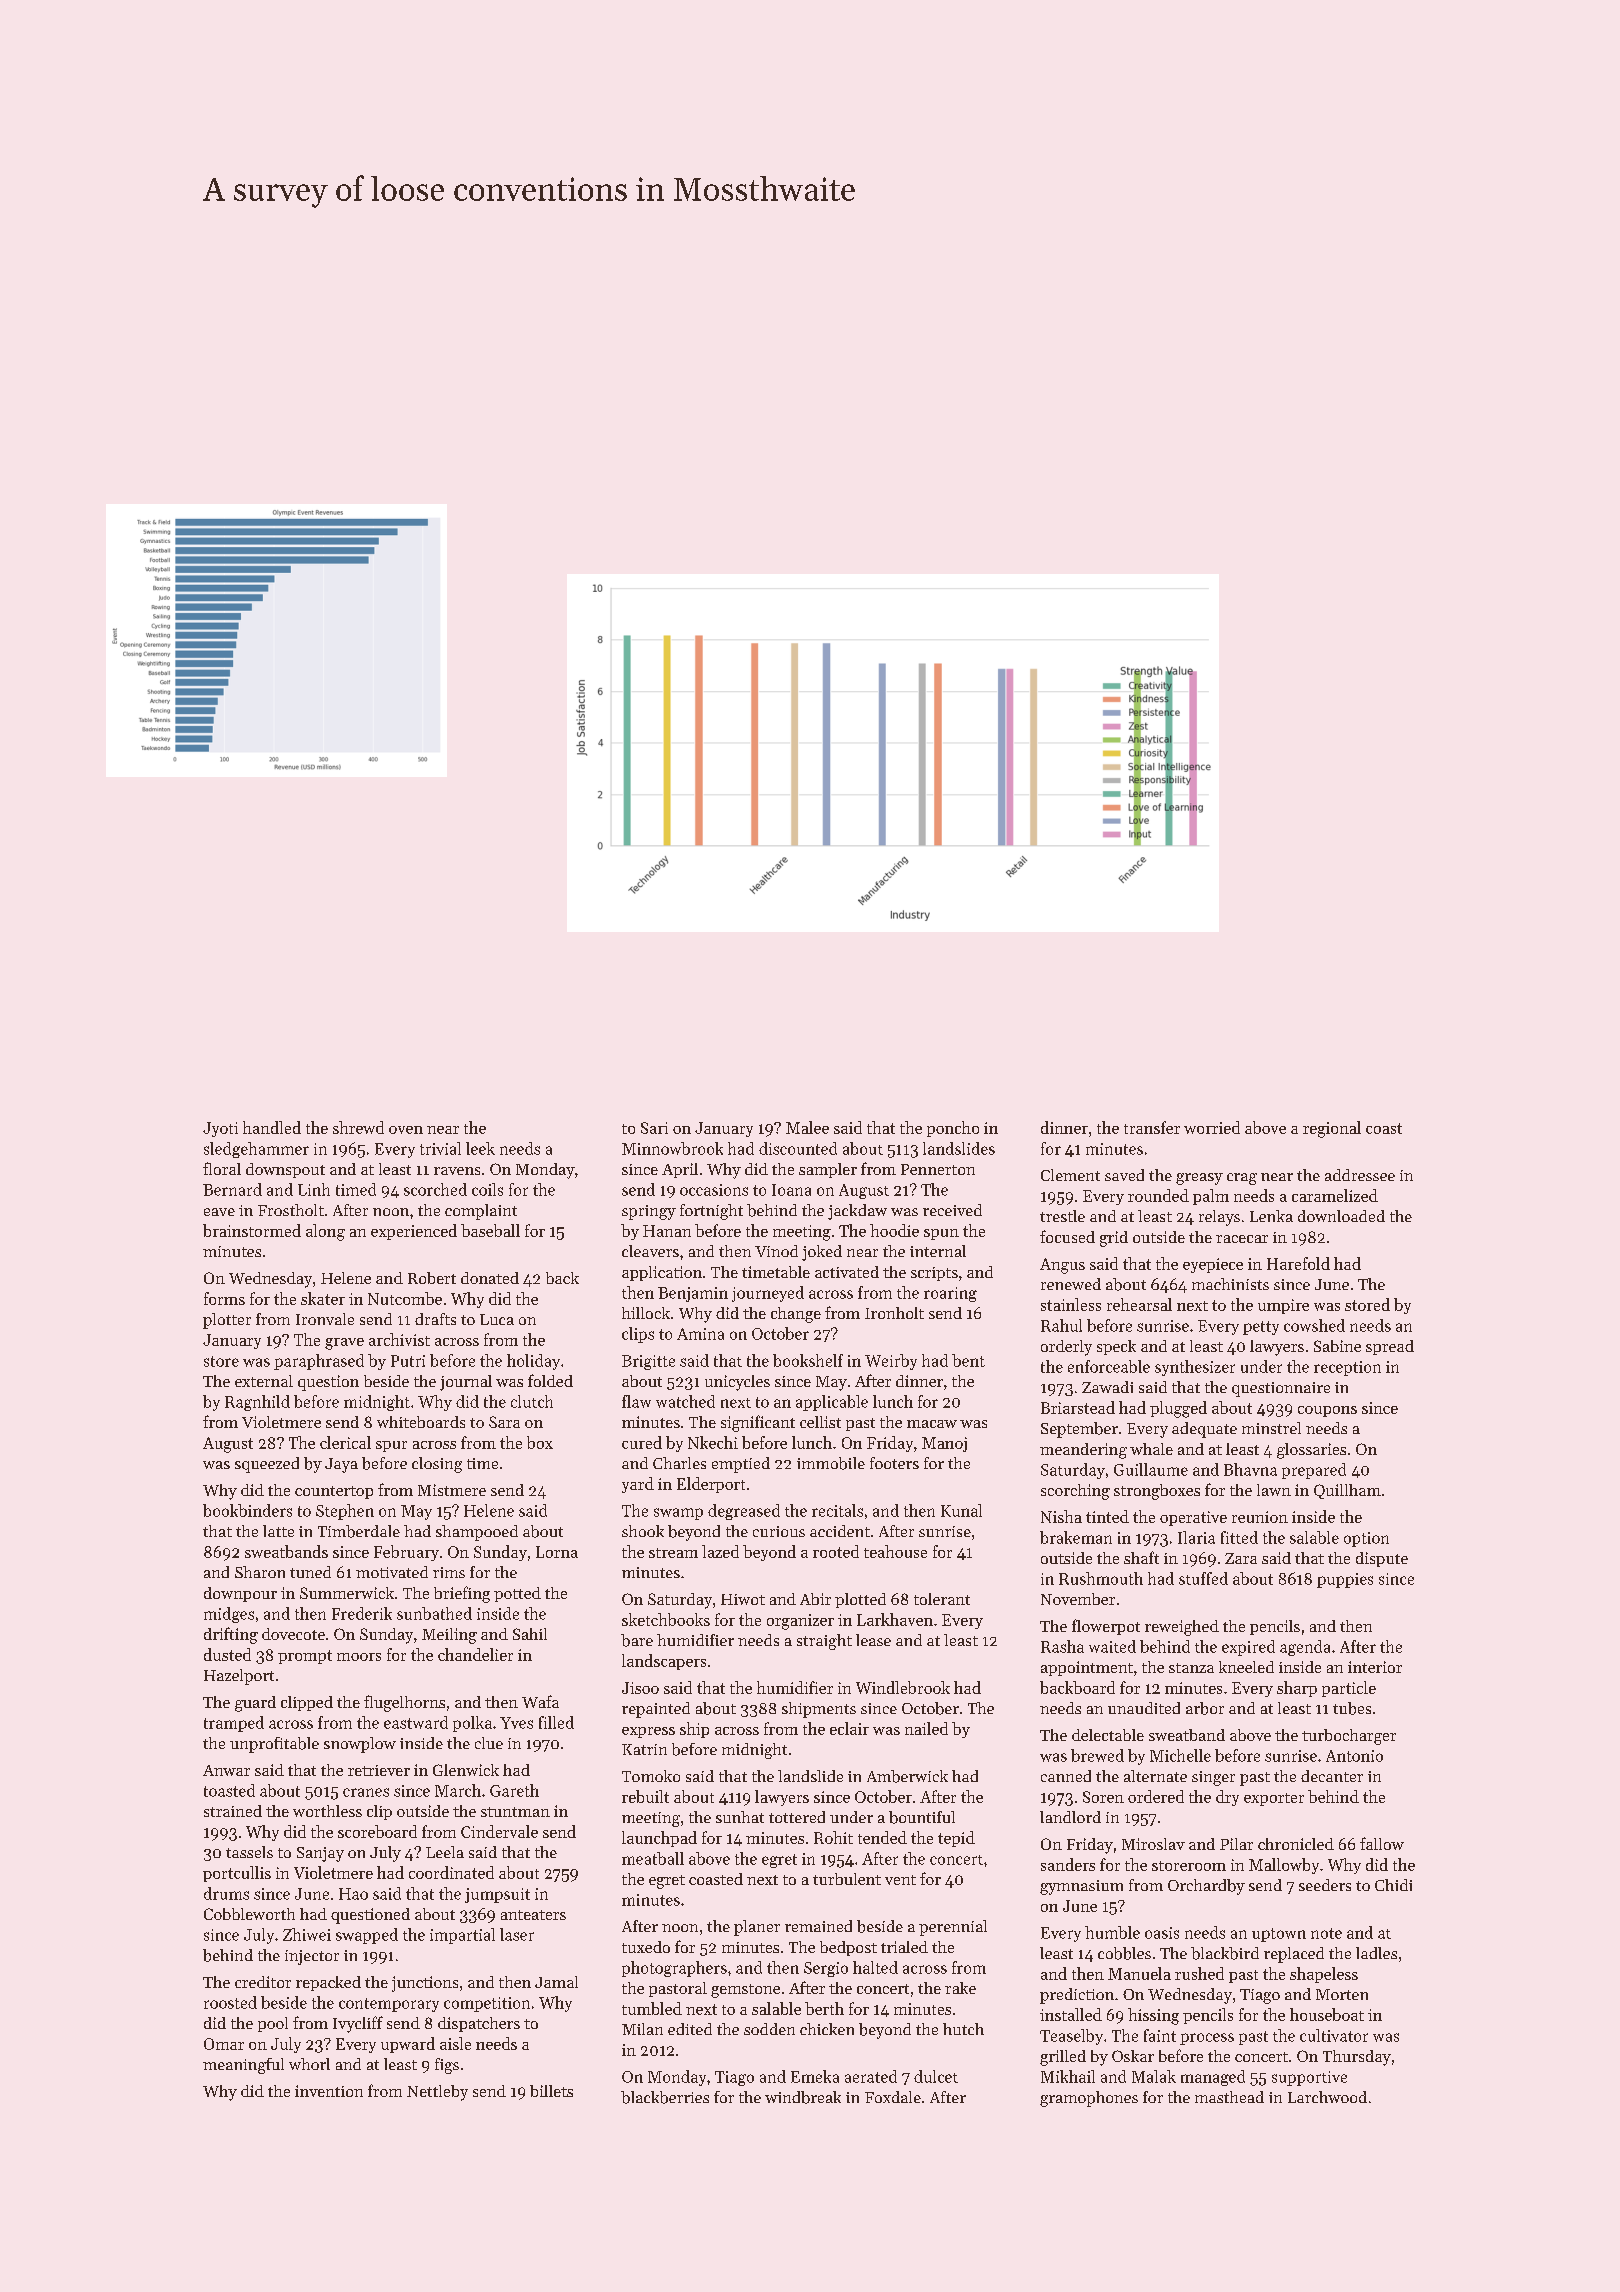  Describe the element at coordinates (504, 1422) in the screenshot. I see `Sara` at that location.
